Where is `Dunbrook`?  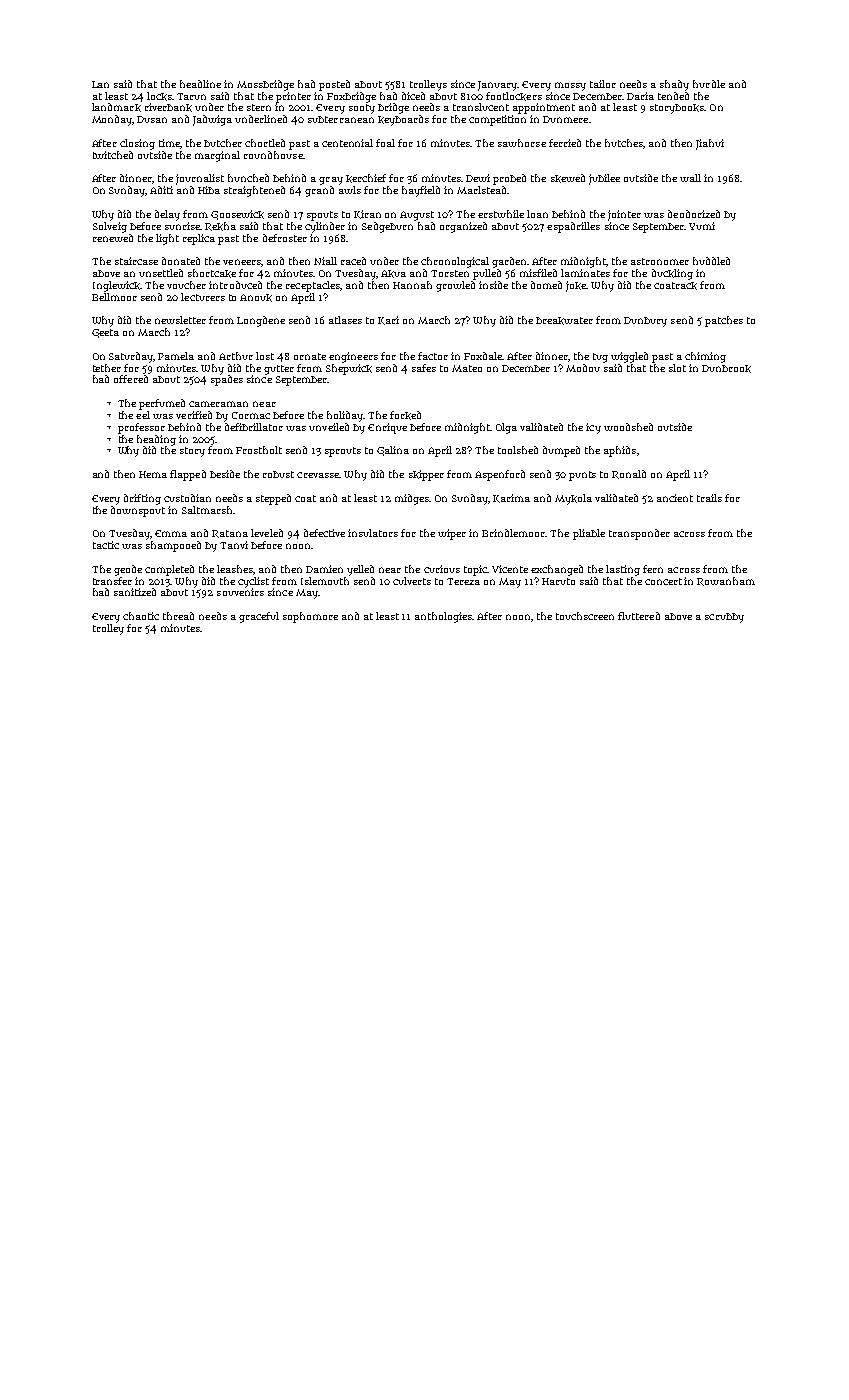 Dunbrook is located at coordinates (726, 369).
